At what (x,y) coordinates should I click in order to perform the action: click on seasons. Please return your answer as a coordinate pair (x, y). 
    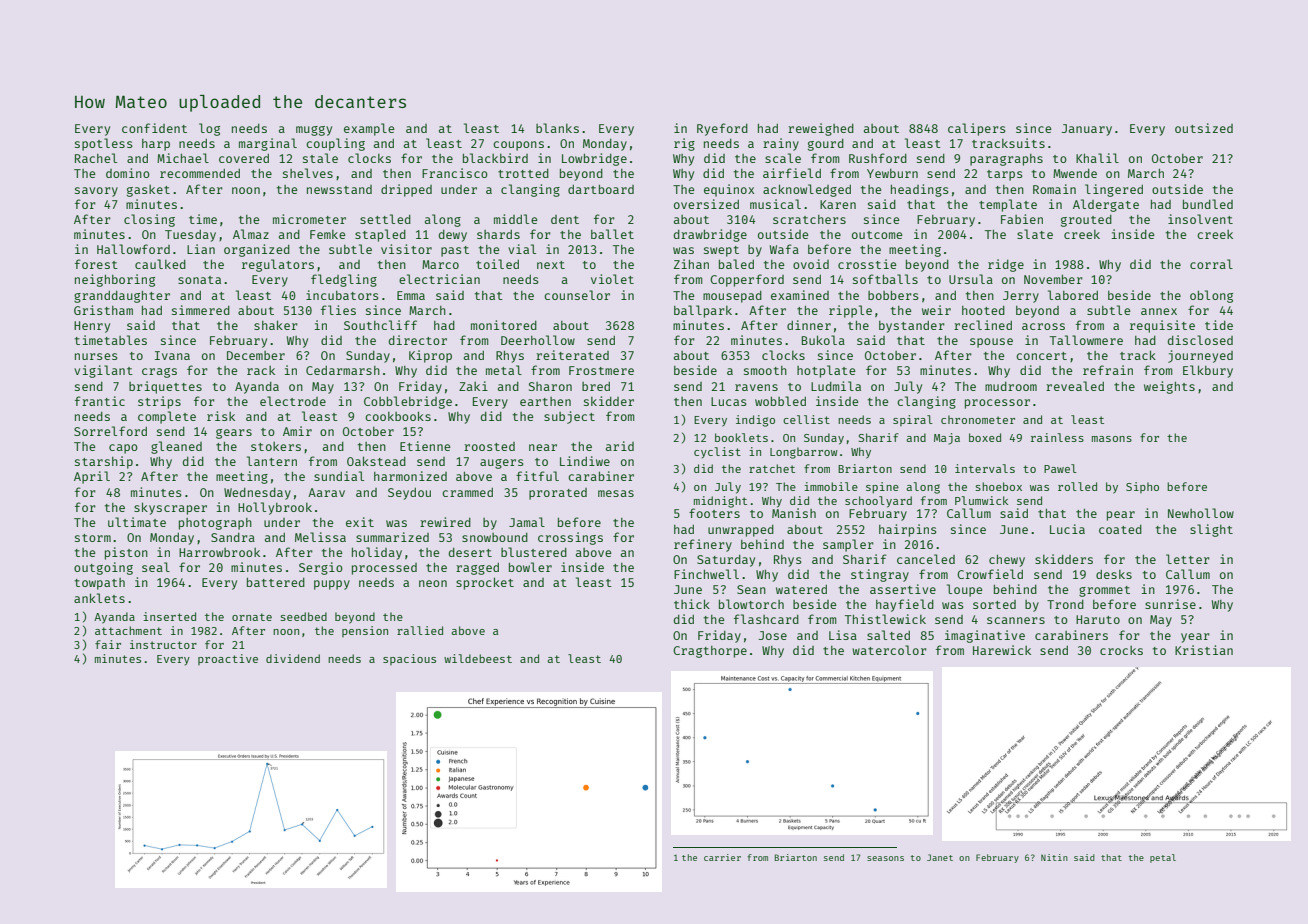
    Looking at the image, I should click on (885, 858).
